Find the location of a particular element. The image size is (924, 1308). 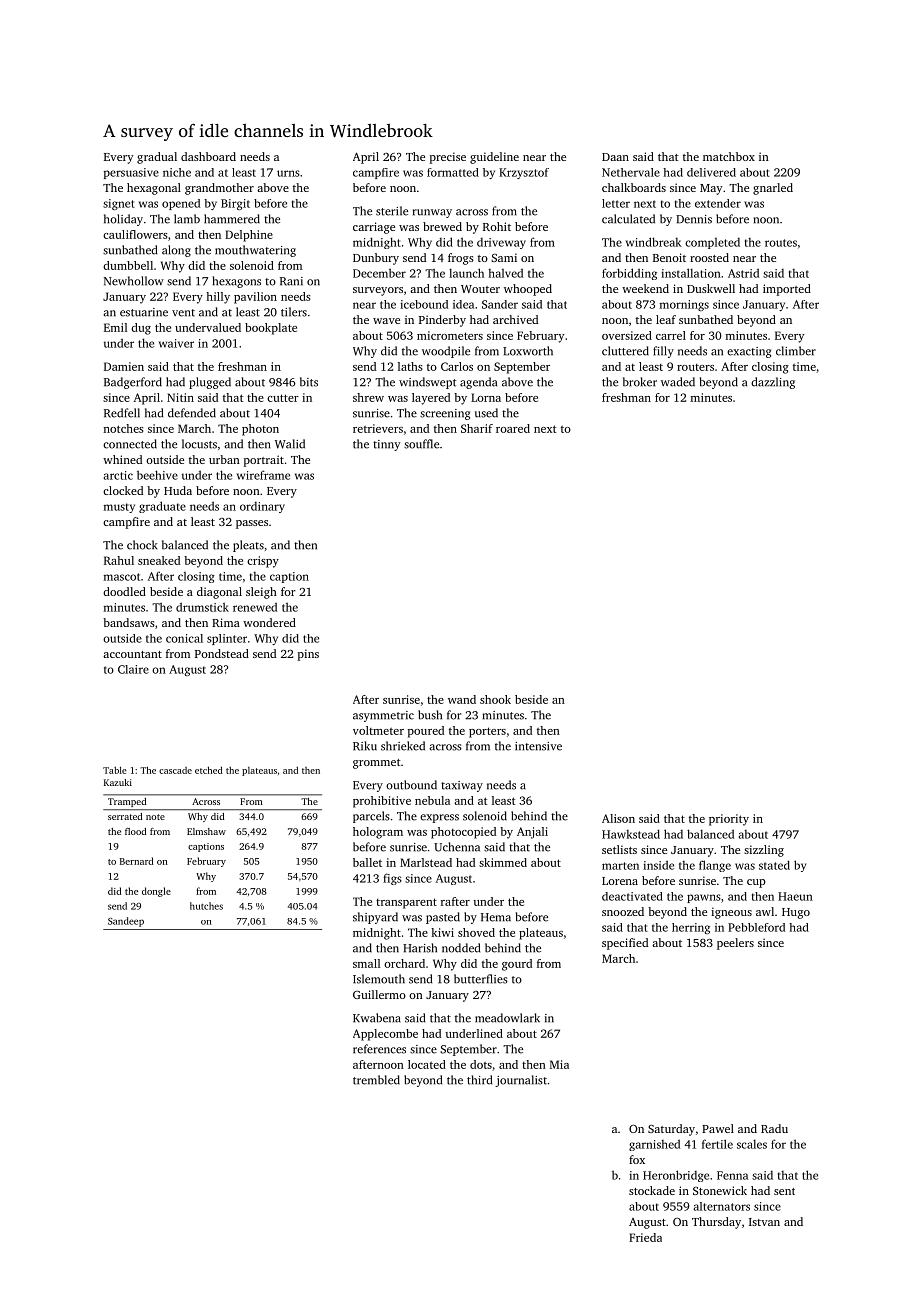

guideline is located at coordinates (494, 158).
